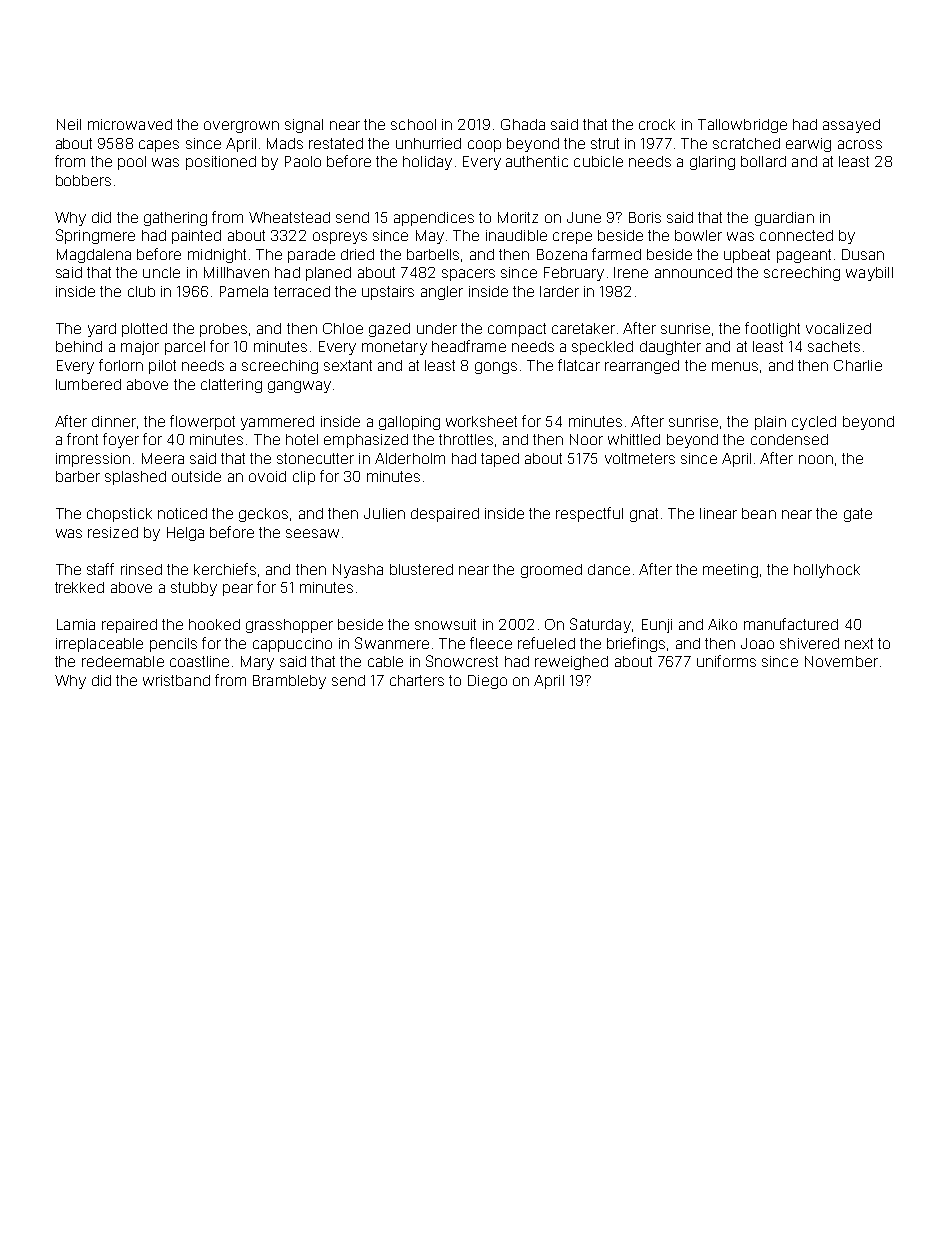  Describe the element at coordinates (221, 163) in the screenshot. I see `positioned` at that location.
